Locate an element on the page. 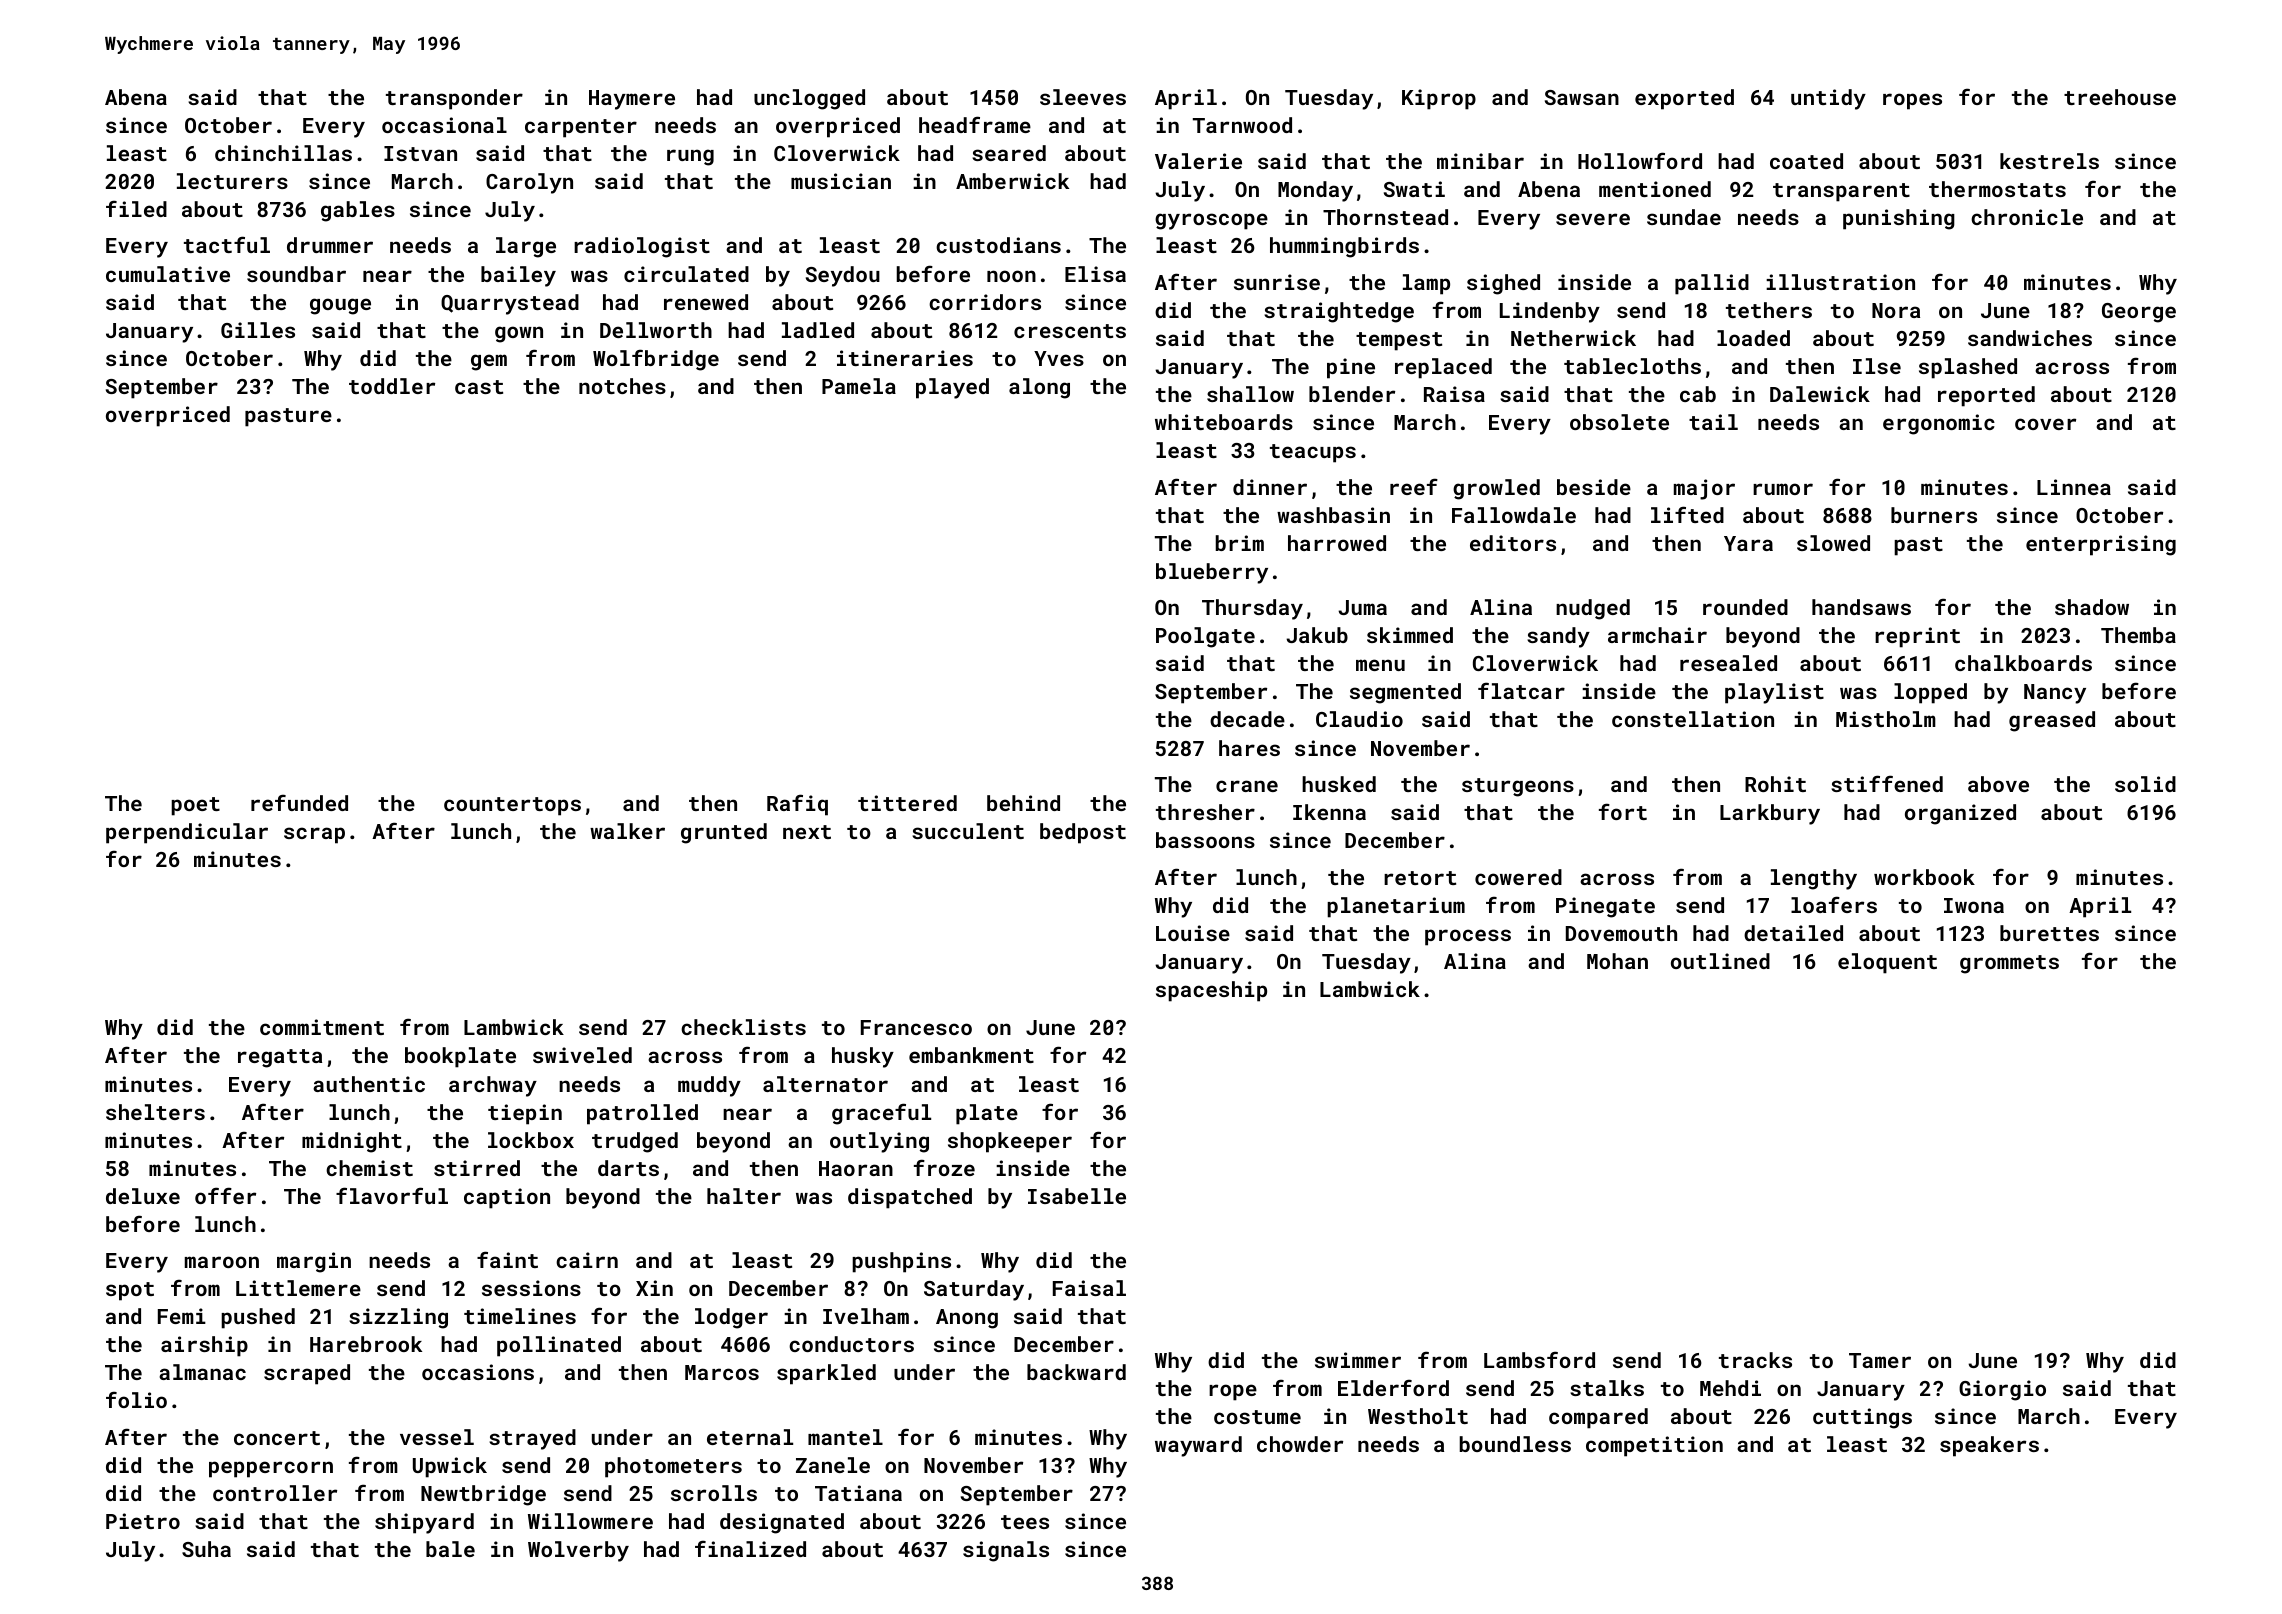 Image resolution: width=2282 pixels, height=1614 pixels. sundae is located at coordinates (1684, 217).
